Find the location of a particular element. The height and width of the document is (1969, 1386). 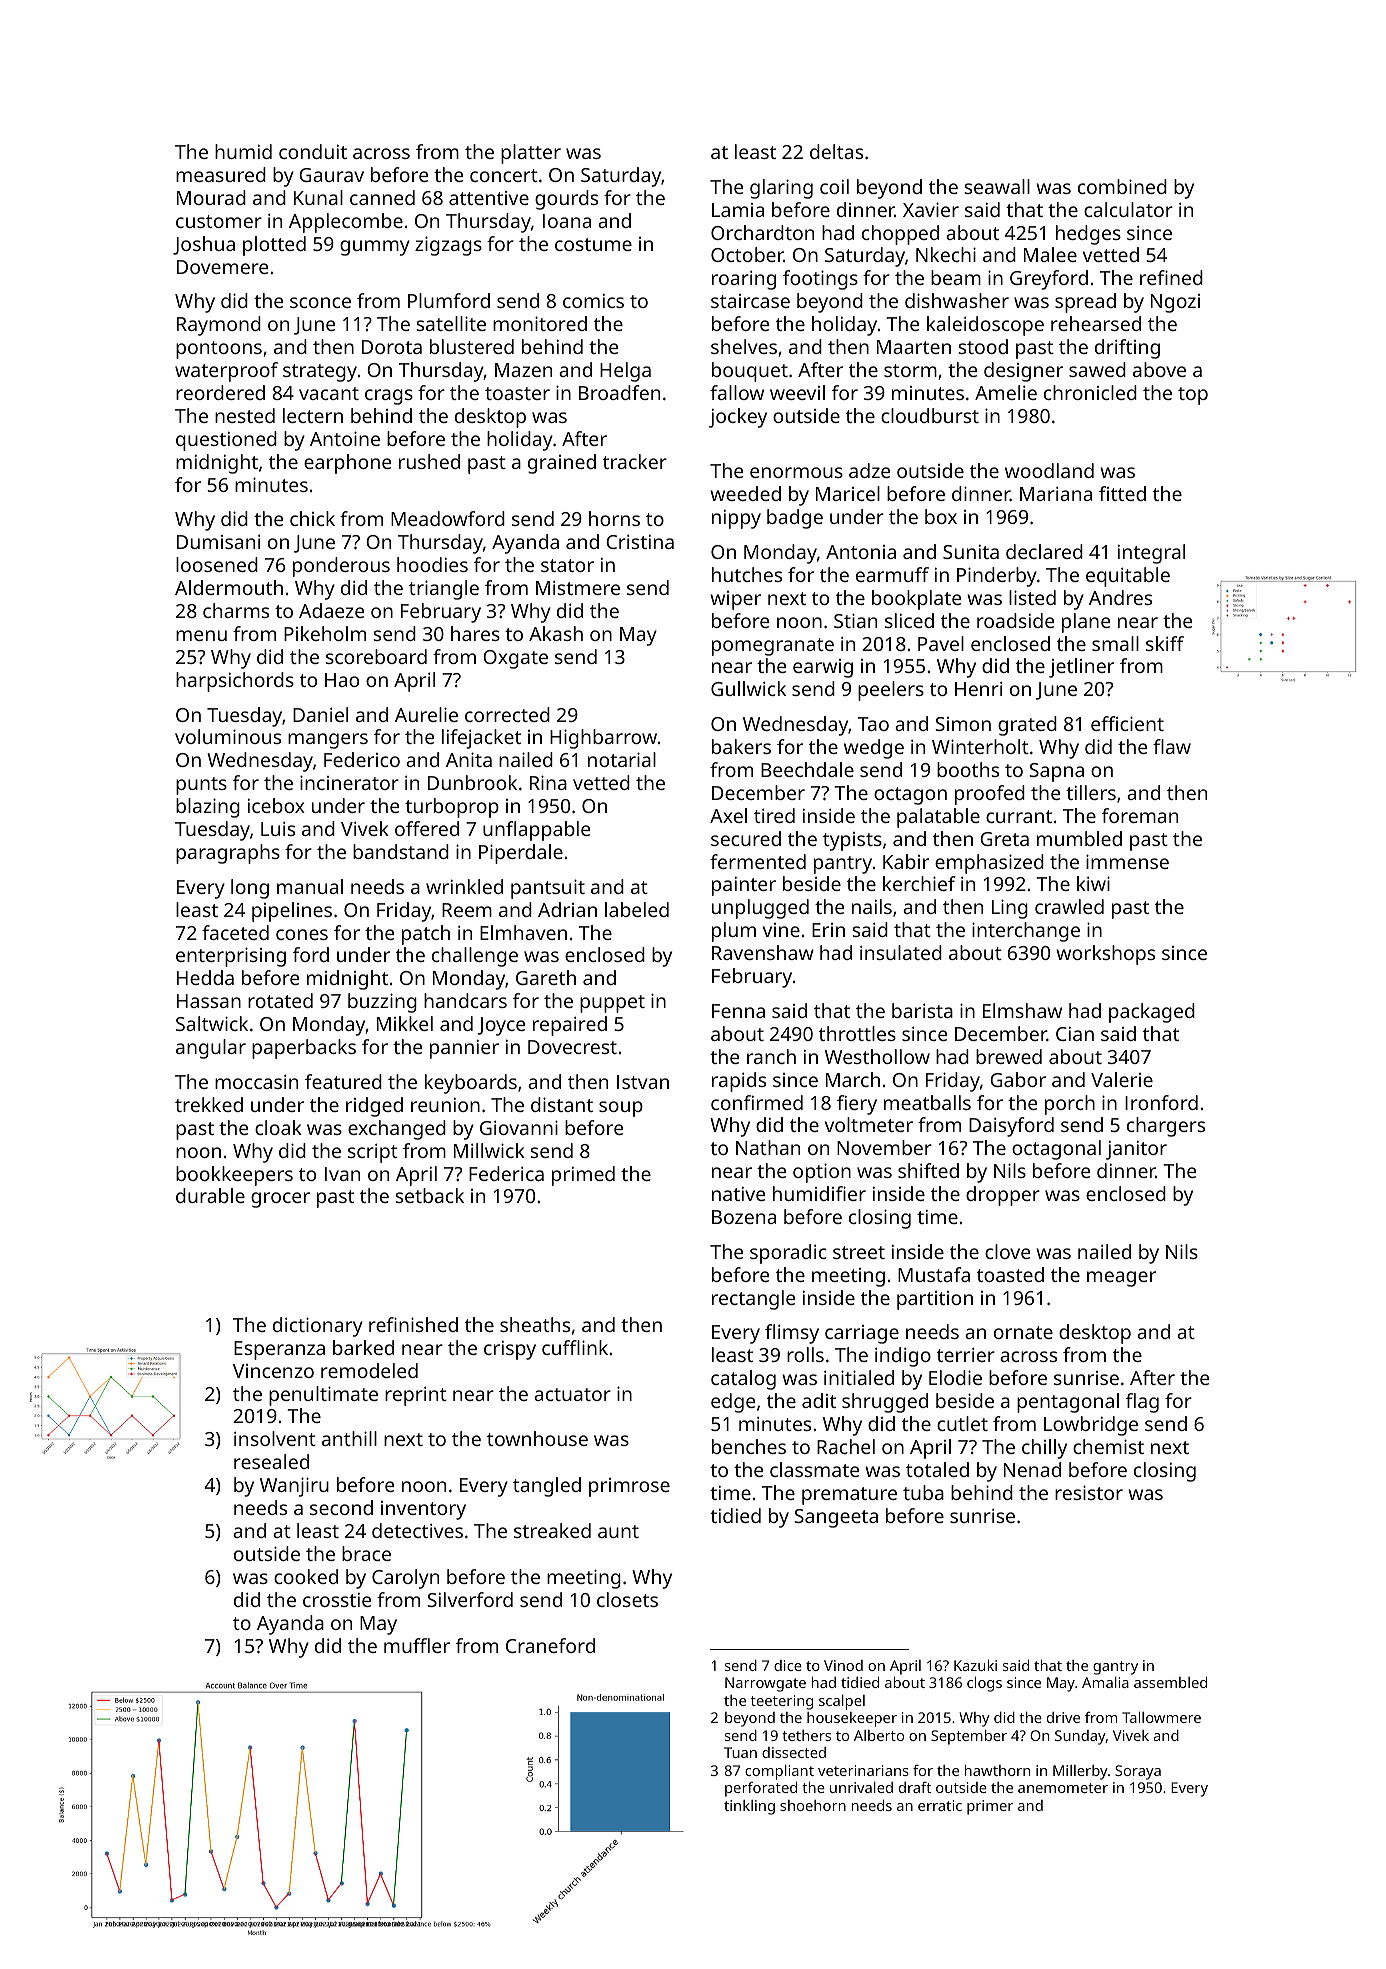

Carolyn is located at coordinates (405, 1579).
